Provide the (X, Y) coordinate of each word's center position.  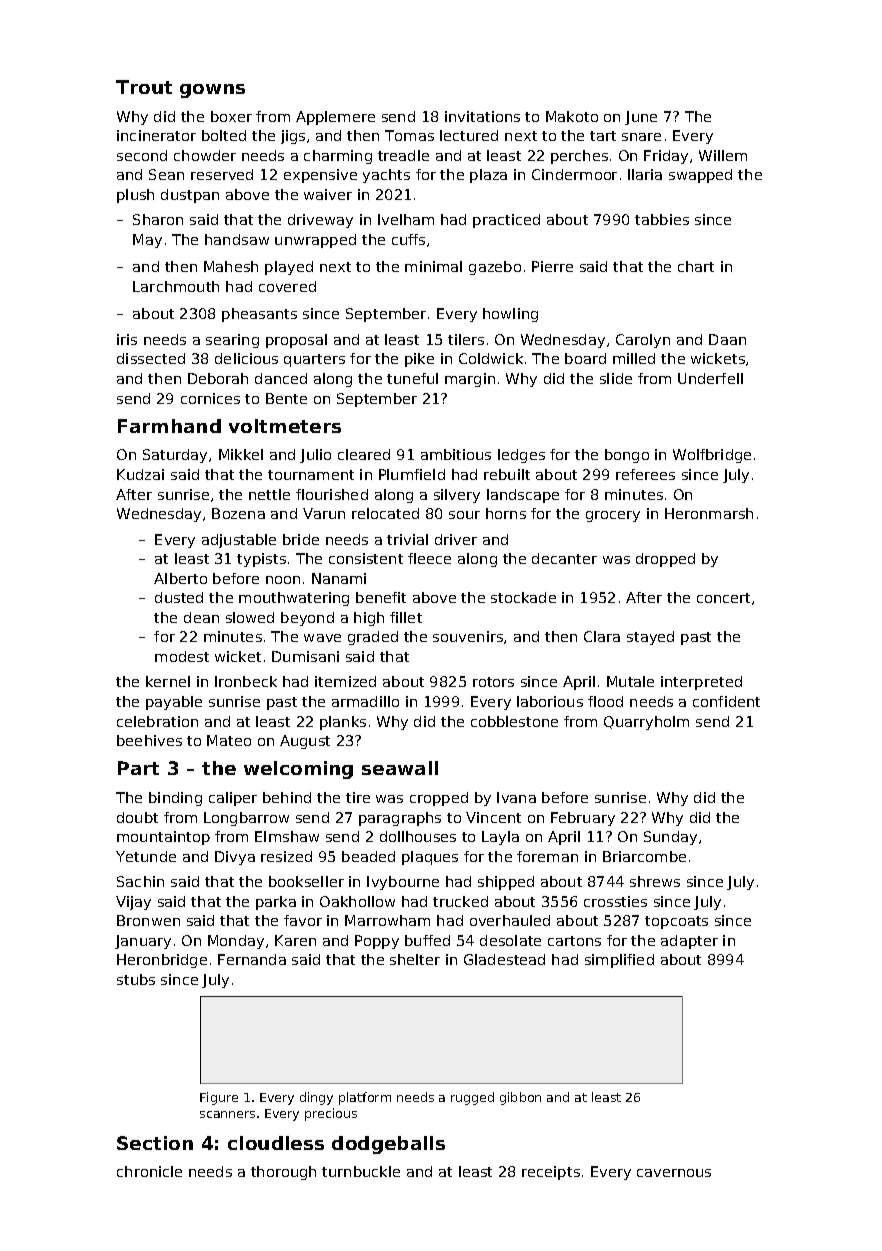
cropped (439, 799)
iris (127, 339)
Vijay (133, 903)
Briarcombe (644, 856)
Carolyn (643, 341)
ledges (521, 456)
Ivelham (406, 219)
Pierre (552, 266)
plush (135, 196)
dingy (316, 1098)
